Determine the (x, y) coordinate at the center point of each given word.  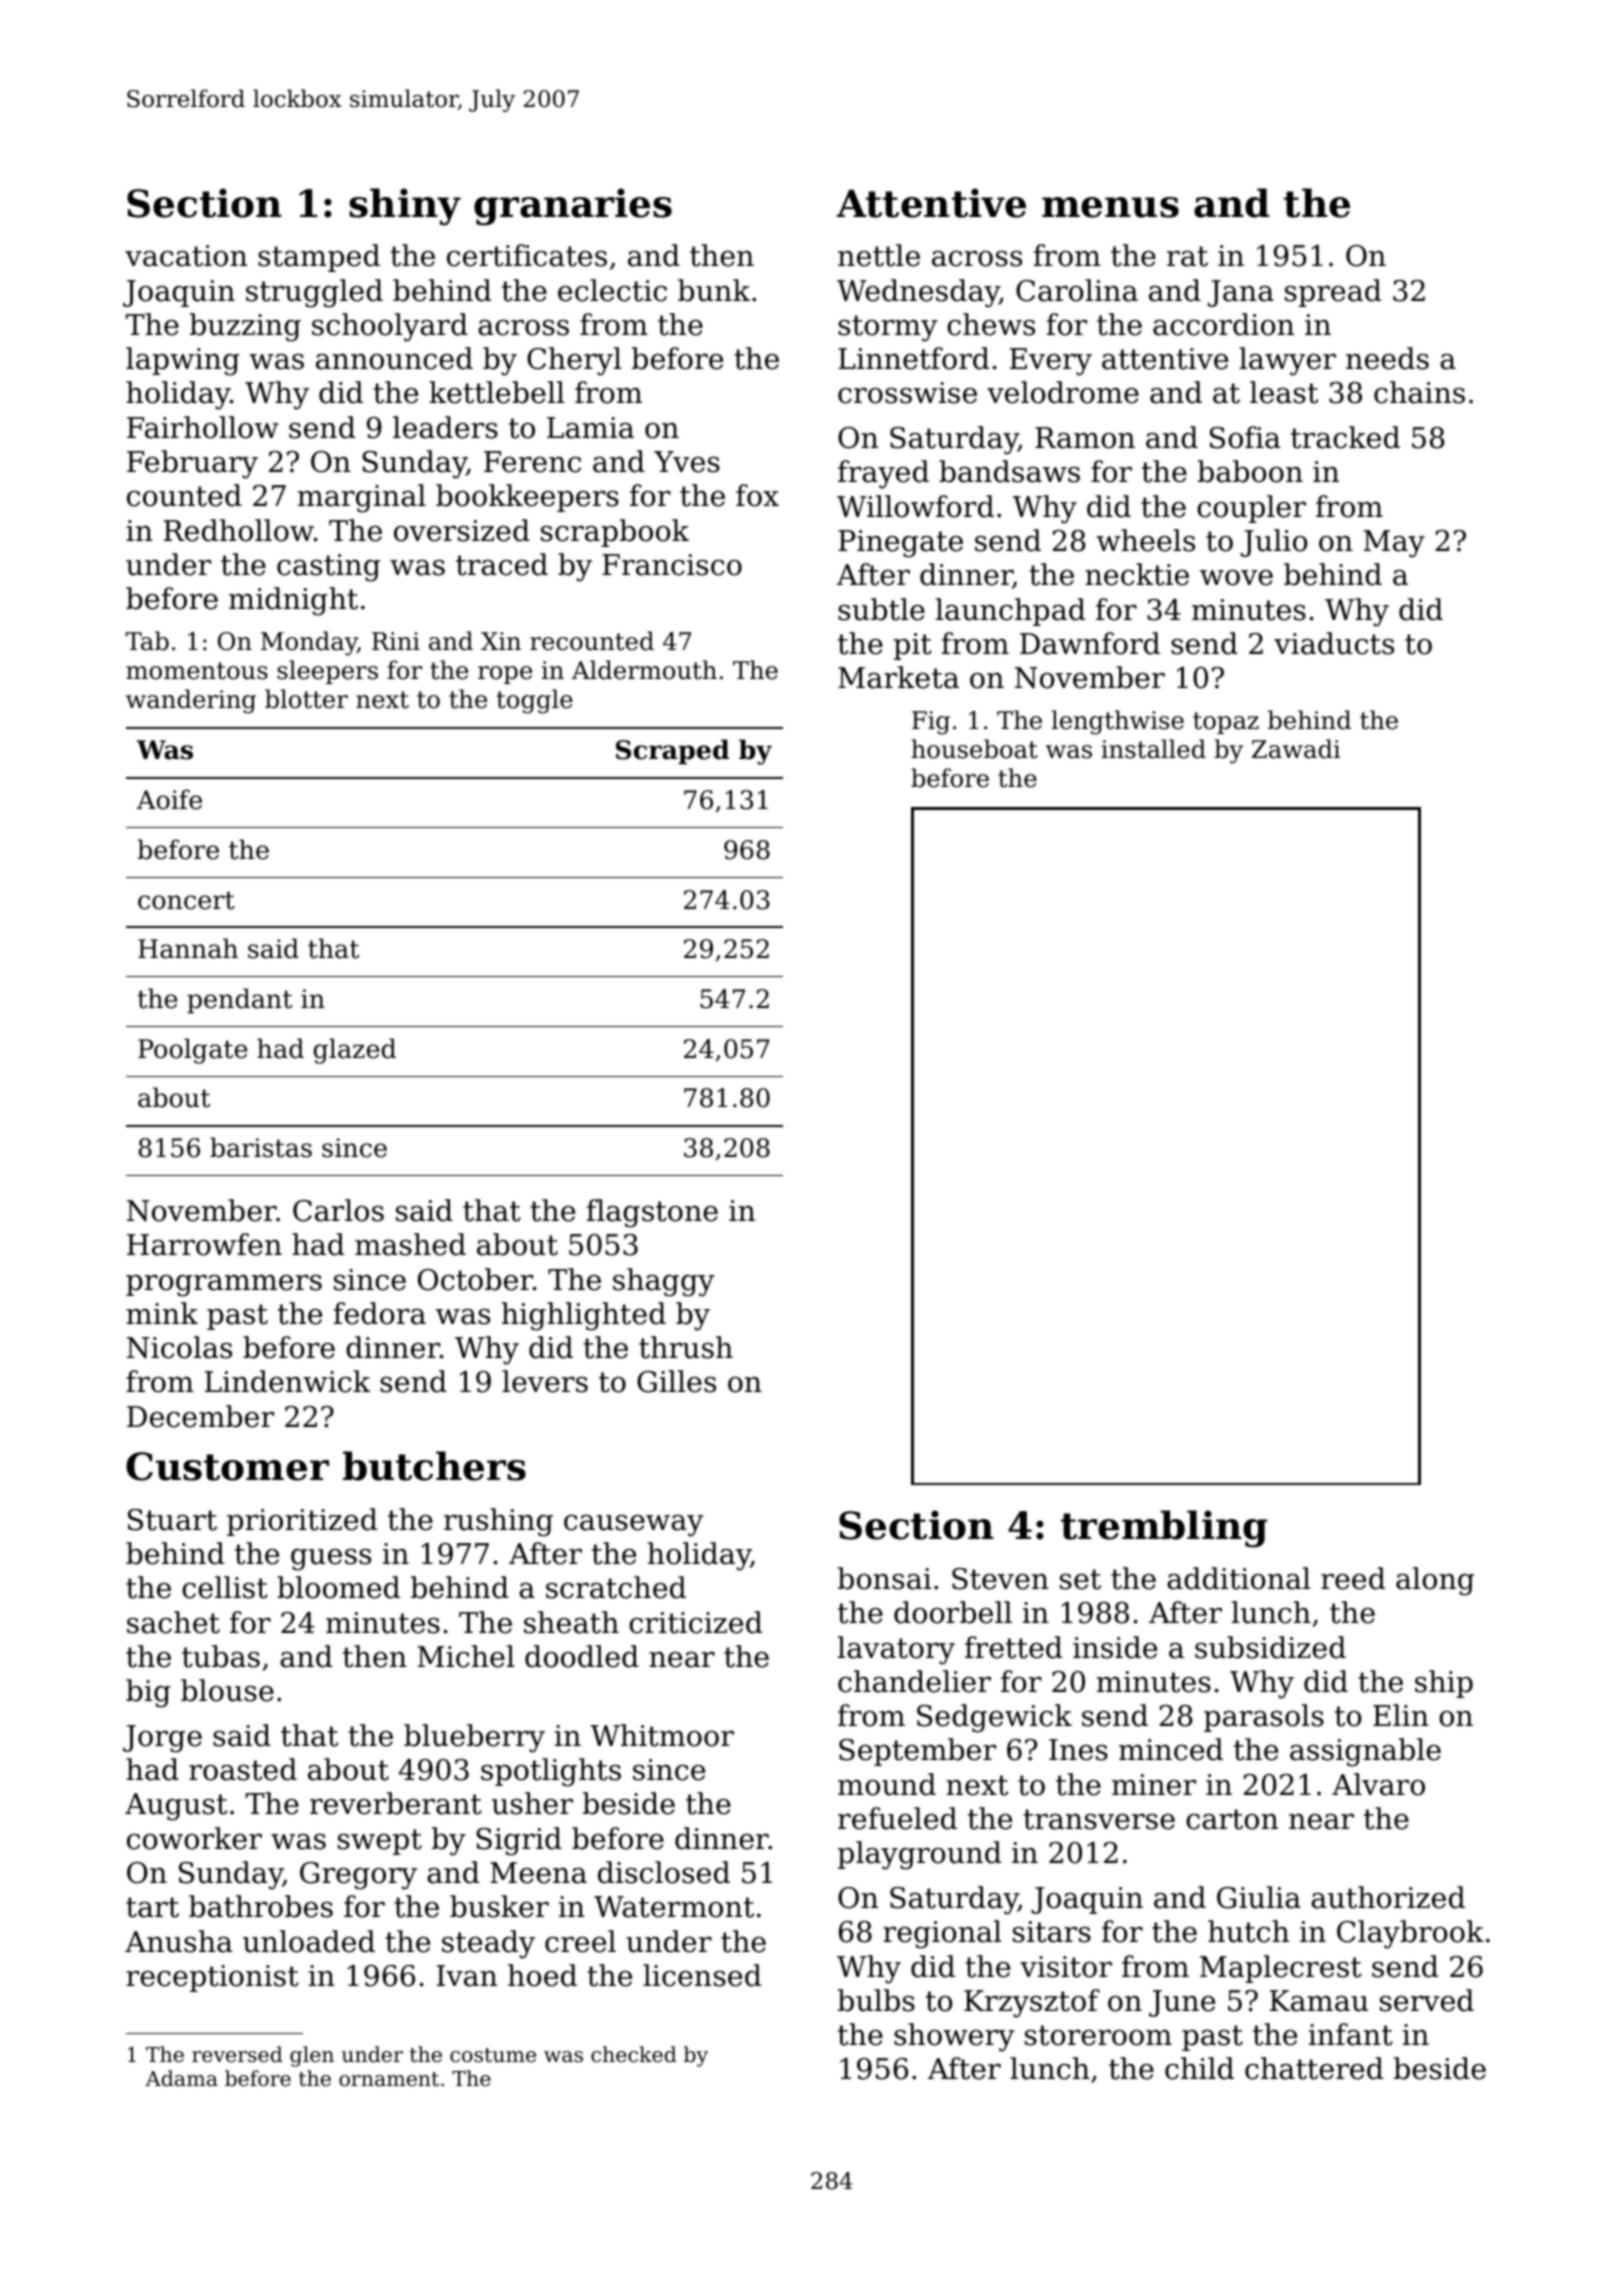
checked (634, 2054)
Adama (181, 2078)
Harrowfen (204, 1244)
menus (1110, 207)
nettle (879, 255)
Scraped (672, 752)
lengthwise (1117, 722)
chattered (1314, 2068)
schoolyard (390, 327)
